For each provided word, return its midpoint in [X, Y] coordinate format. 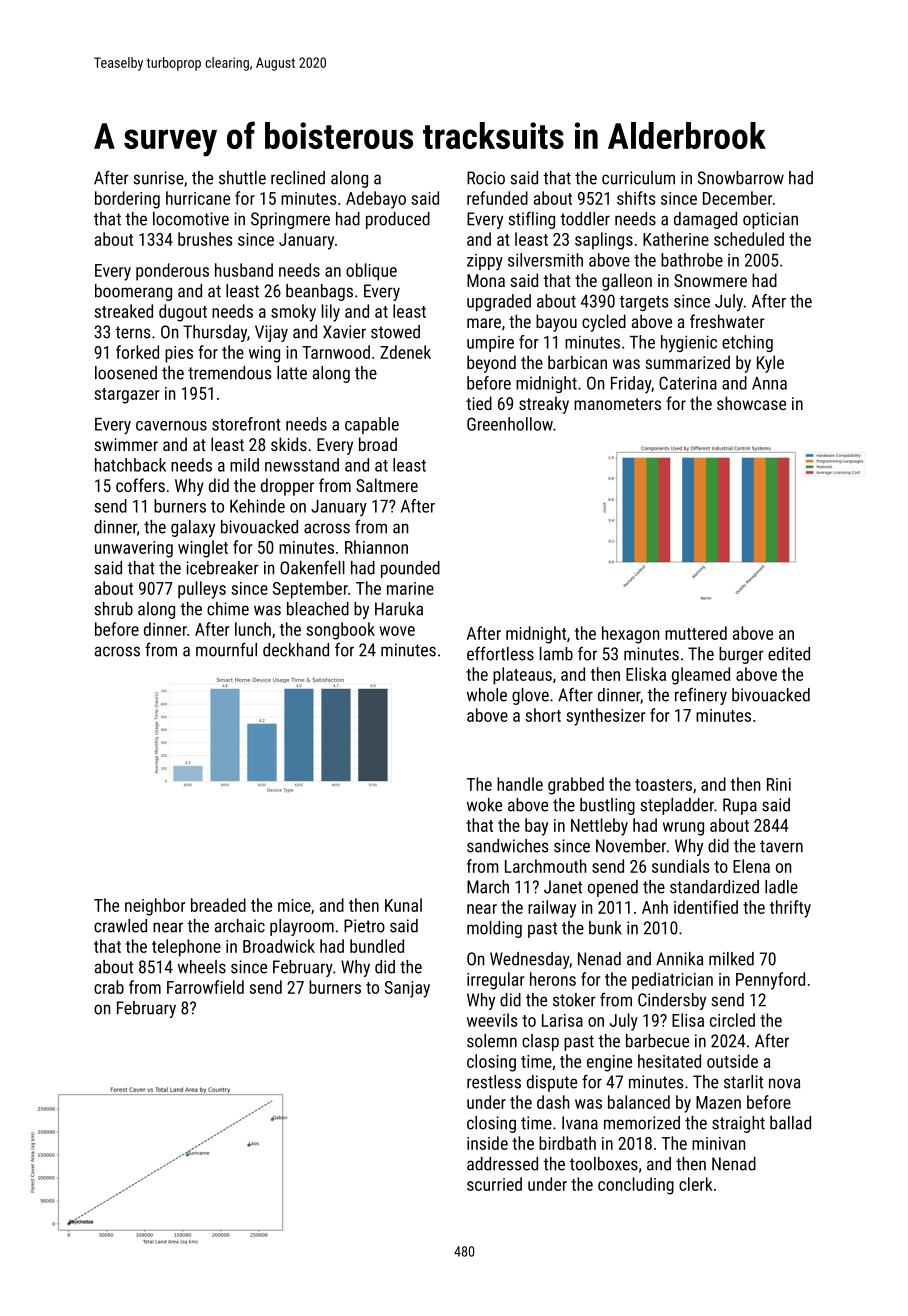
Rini [779, 784]
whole [487, 695]
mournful [226, 649]
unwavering [134, 549]
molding [494, 929]
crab [109, 987]
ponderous [172, 272]
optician [770, 220]
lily [331, 313]
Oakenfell [312, 567]
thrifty [790, 909]
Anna [769, 383]
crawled [120, 926]
